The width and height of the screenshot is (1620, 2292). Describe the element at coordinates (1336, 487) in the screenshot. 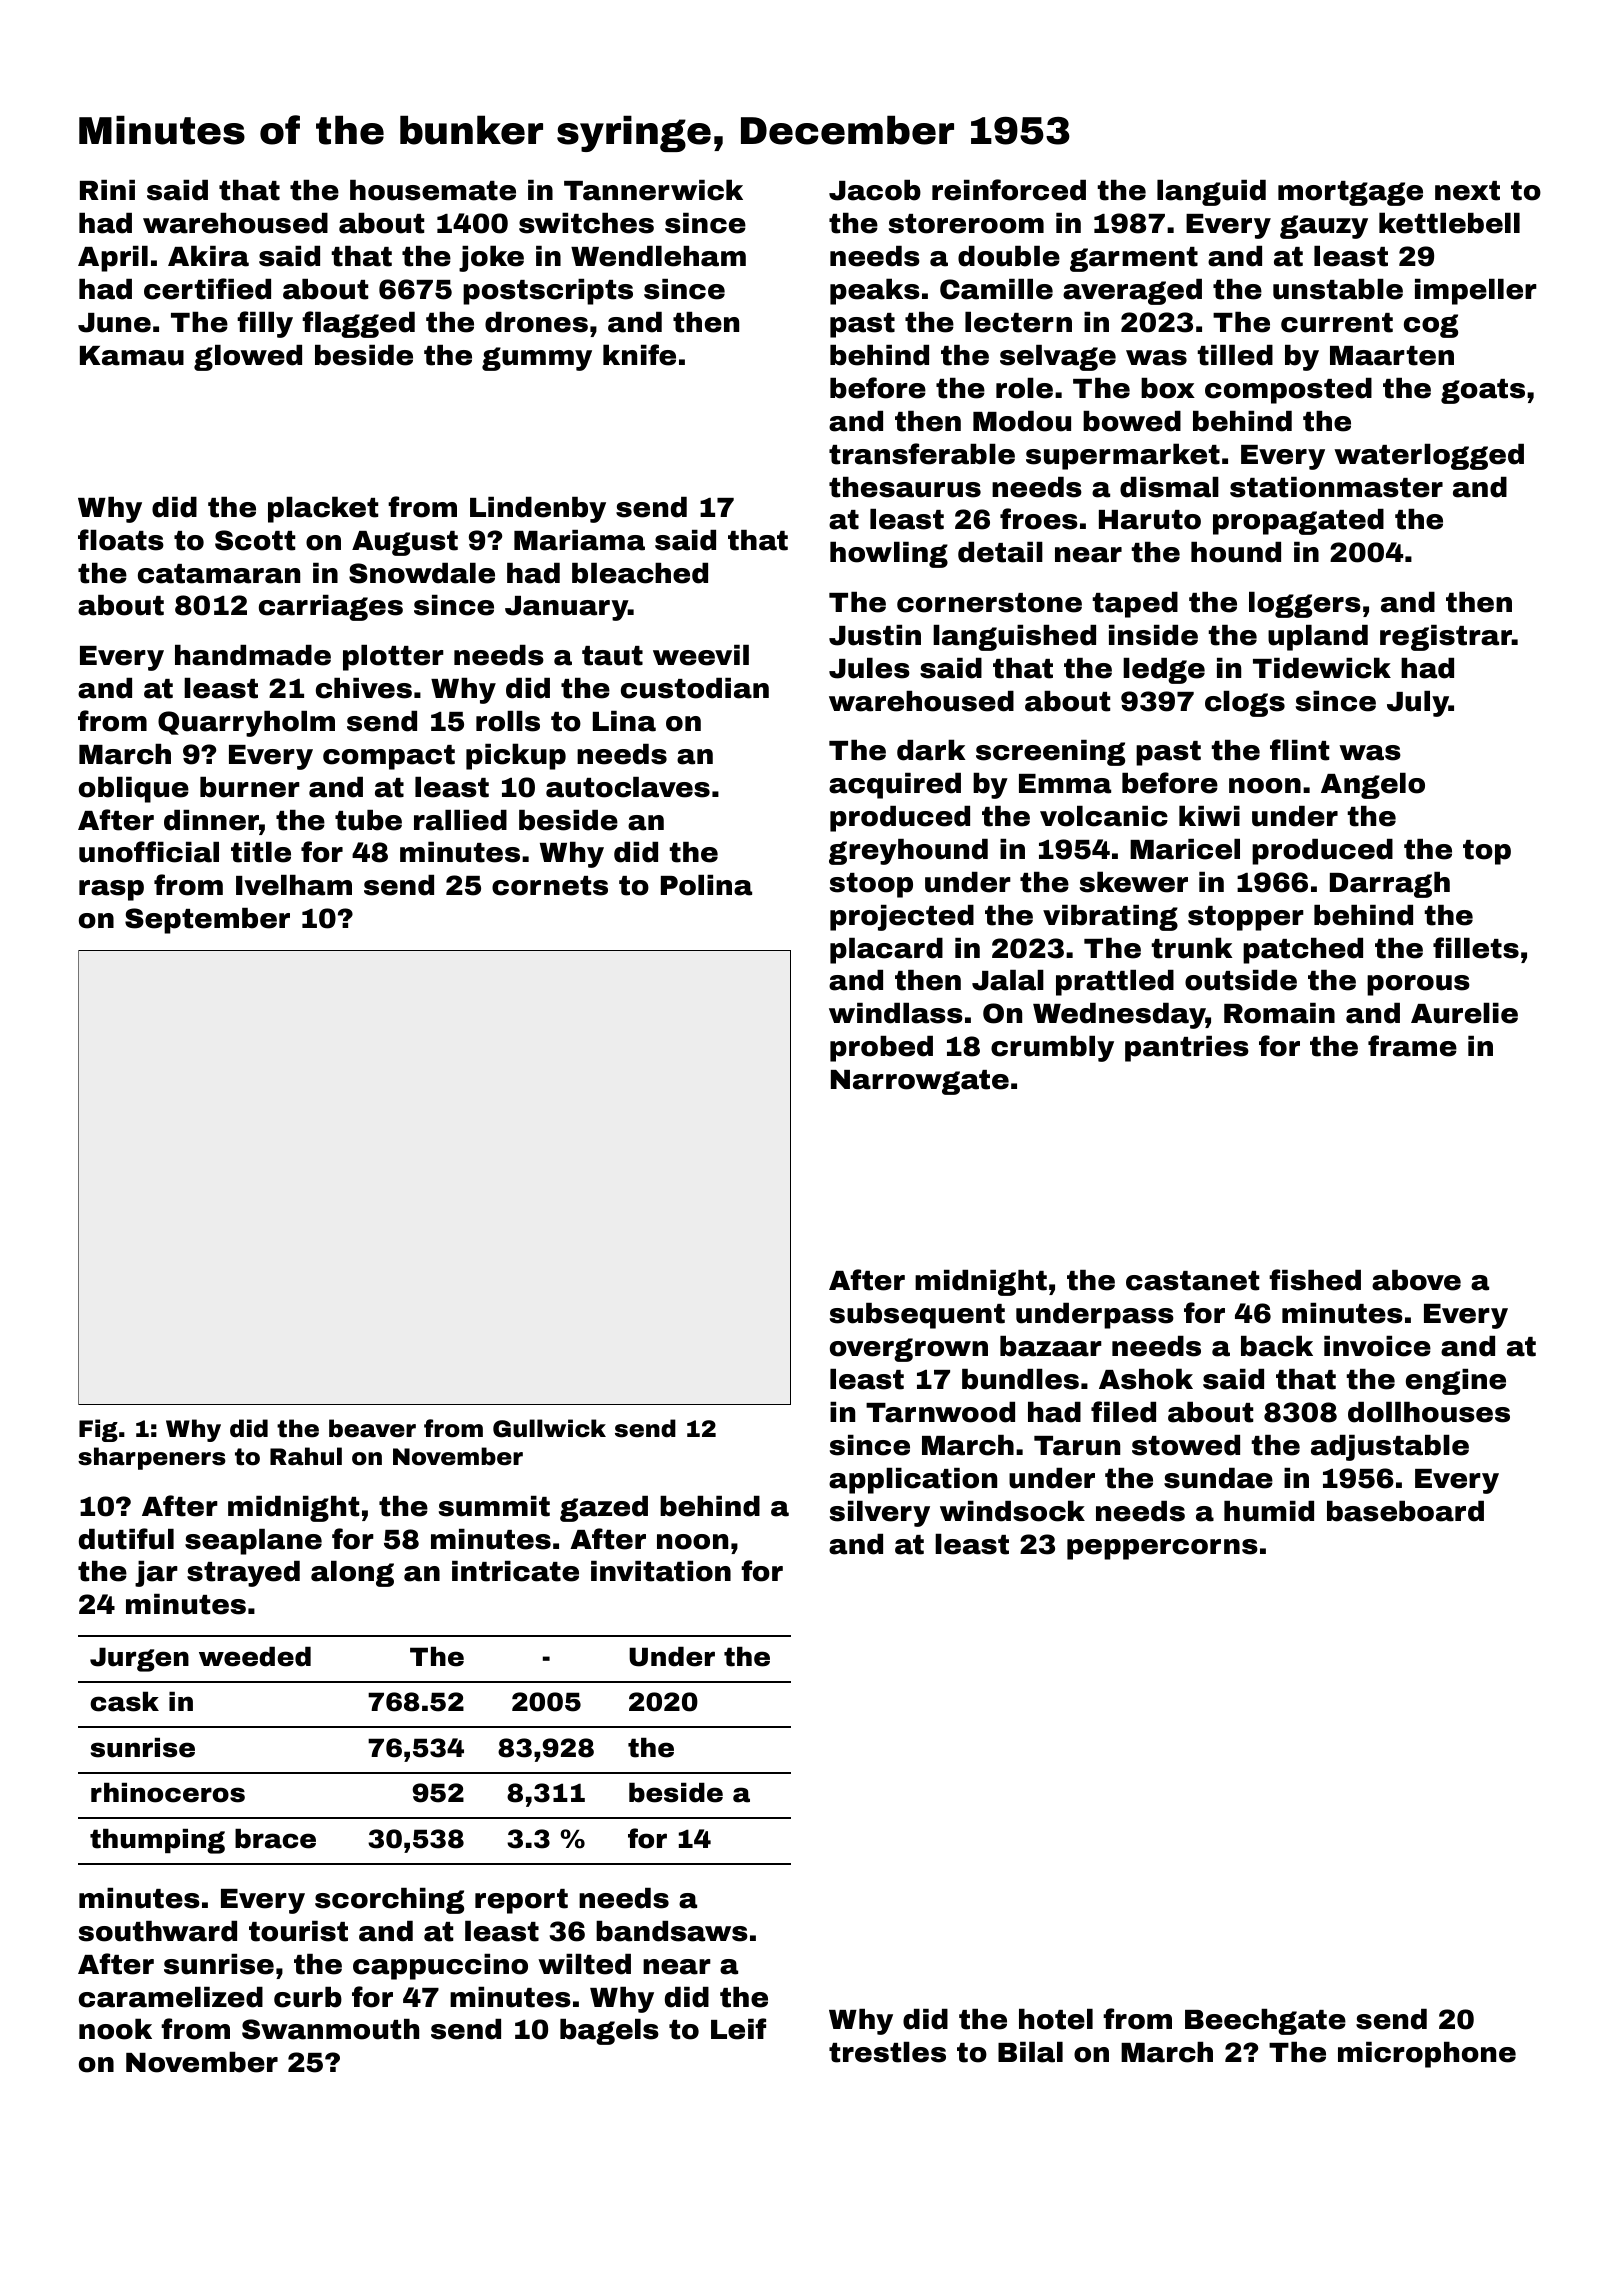

I see `stationmaster` at that location.
